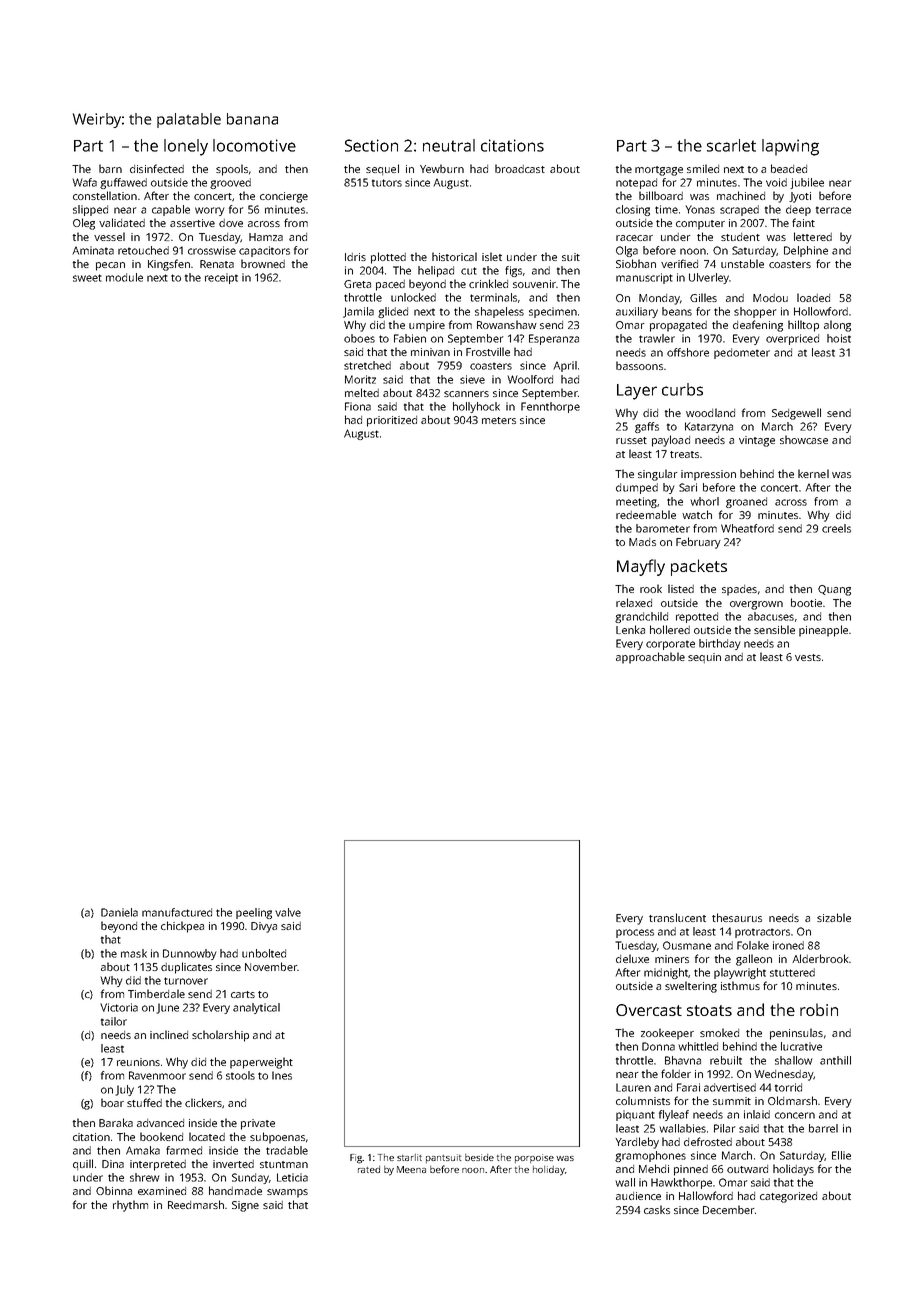 The image size is (924, 1308). What do you see at coordinates (288, 912) in the page?
I see `valve` at bounding box center [288, 912].
